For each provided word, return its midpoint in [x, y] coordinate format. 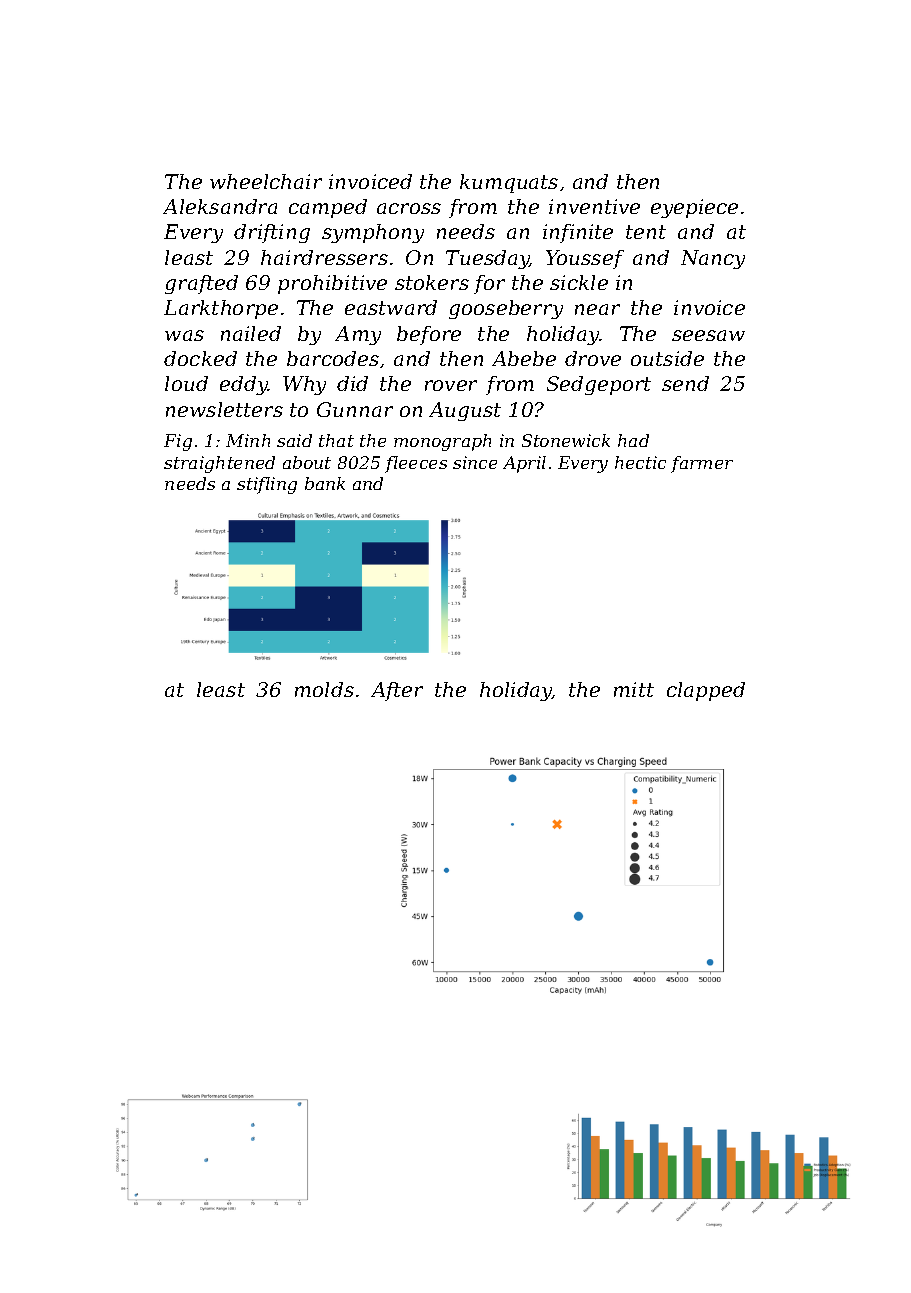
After [397, 691]
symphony [373, 233]
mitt [634, 689]
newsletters [224, 409]
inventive [594, 206]
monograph [442, 442]
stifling [267, 485]
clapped [706, 691]
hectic [640, 462]
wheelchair [266, 181]
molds [324, 689]
